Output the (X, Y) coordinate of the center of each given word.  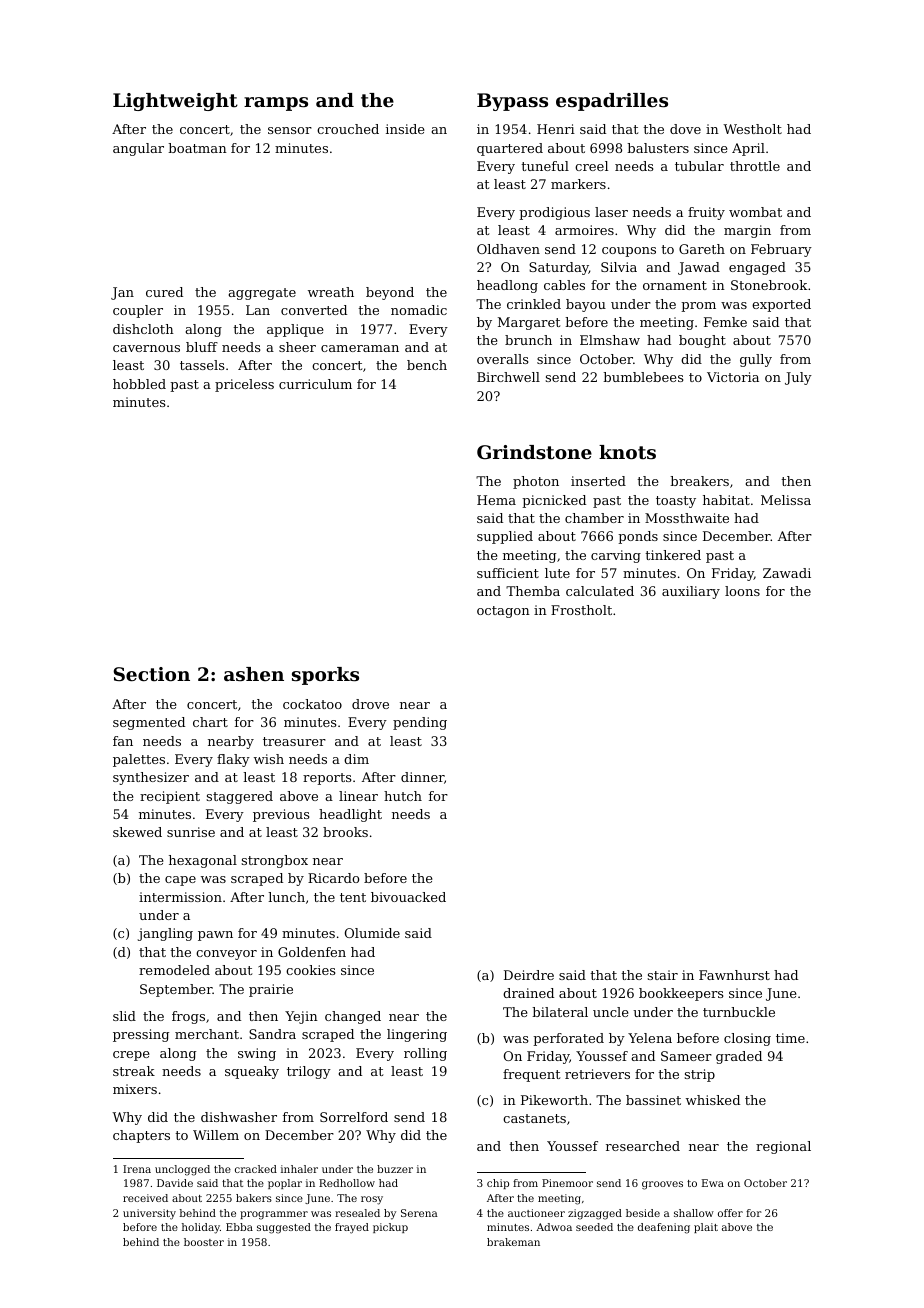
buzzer (395, 1169)
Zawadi (787, 573)
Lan (258, 310)
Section (151, 674)
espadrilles (612, 102)
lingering (417, 1035)
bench (427, 365)
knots (627, 452)
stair (663, 975)
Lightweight (175, 102)
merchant (207, 1034)
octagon (503, 612)
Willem (216, 1135)
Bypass (512, 102)
